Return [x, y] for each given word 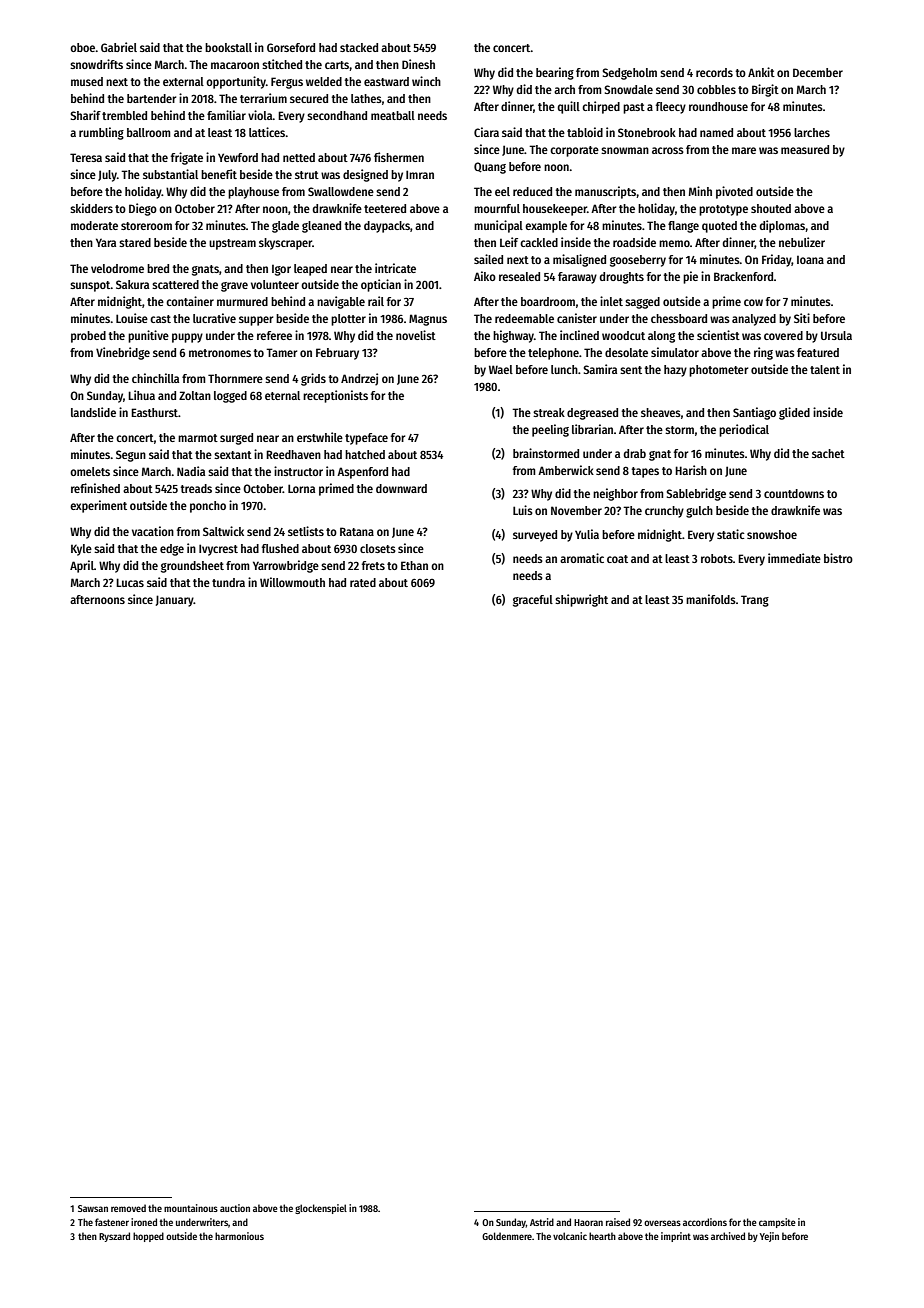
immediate [794, 558]
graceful [533, 601]
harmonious [239, 1236]
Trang [755, 601]
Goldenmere [507, 1236]
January [175, 601]
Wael [501, 369]
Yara [106, 242]
